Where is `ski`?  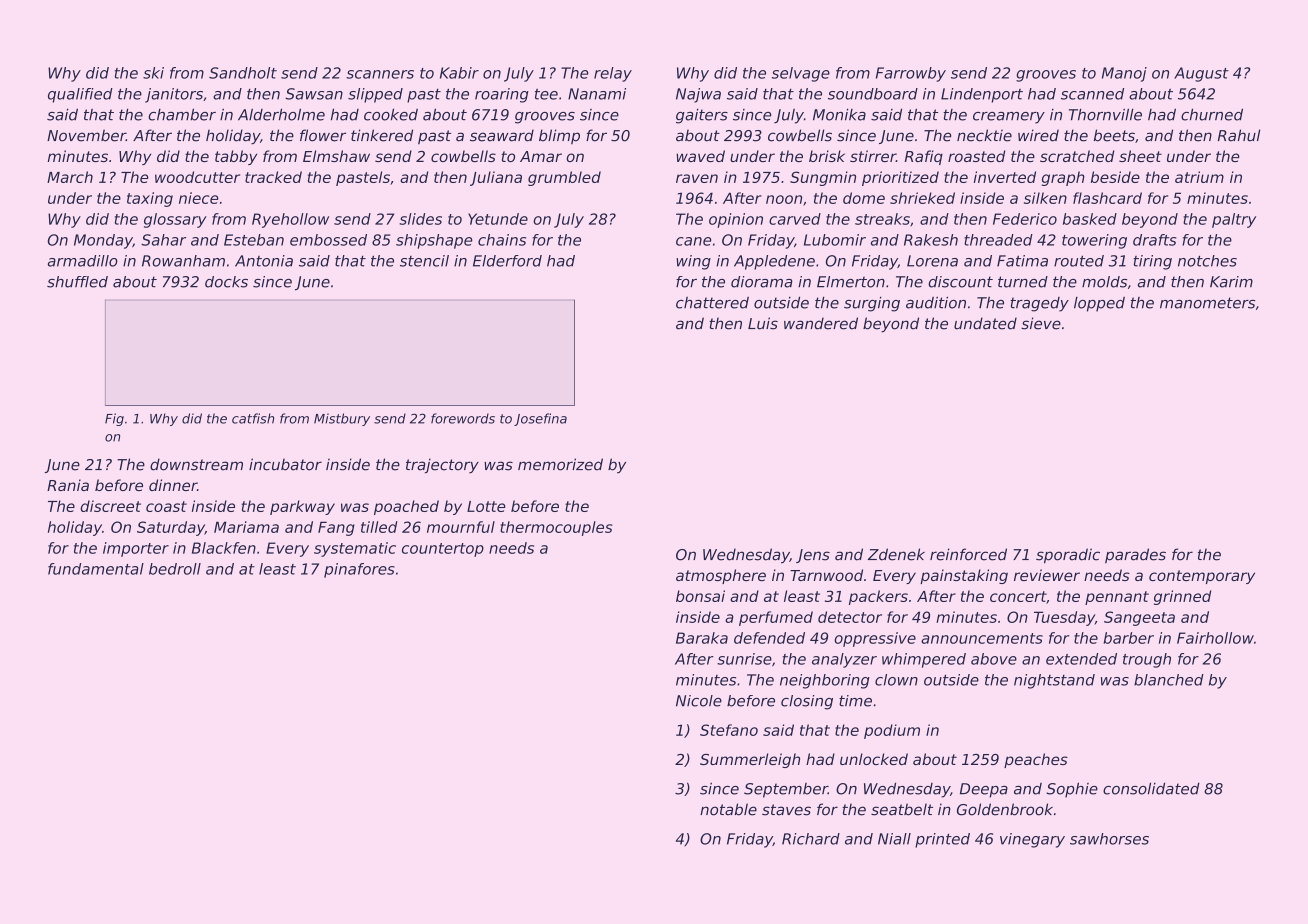
ski is located at coordinates (153, 73).
